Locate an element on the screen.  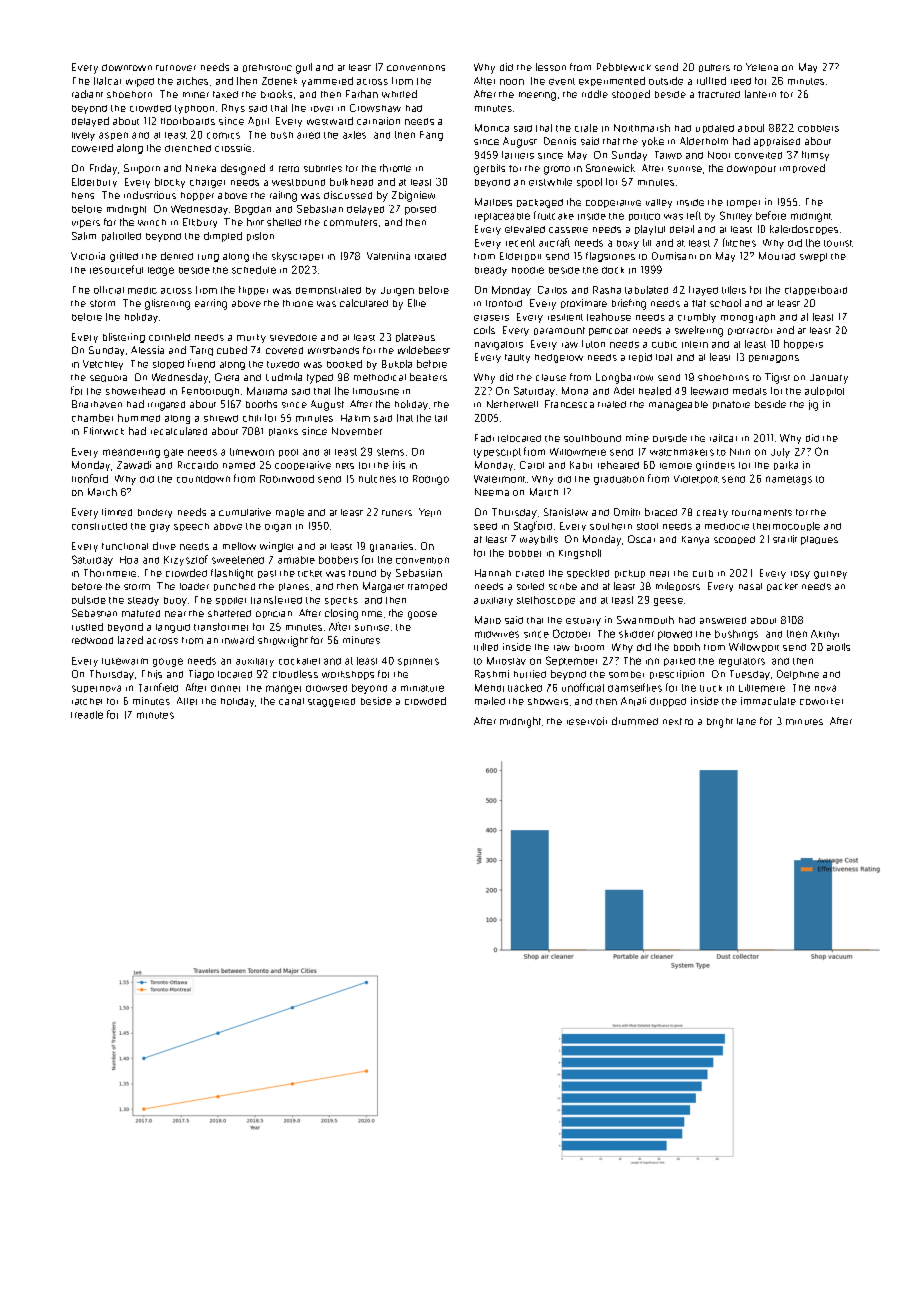
Dennis is located at coordinates (560, 141).
